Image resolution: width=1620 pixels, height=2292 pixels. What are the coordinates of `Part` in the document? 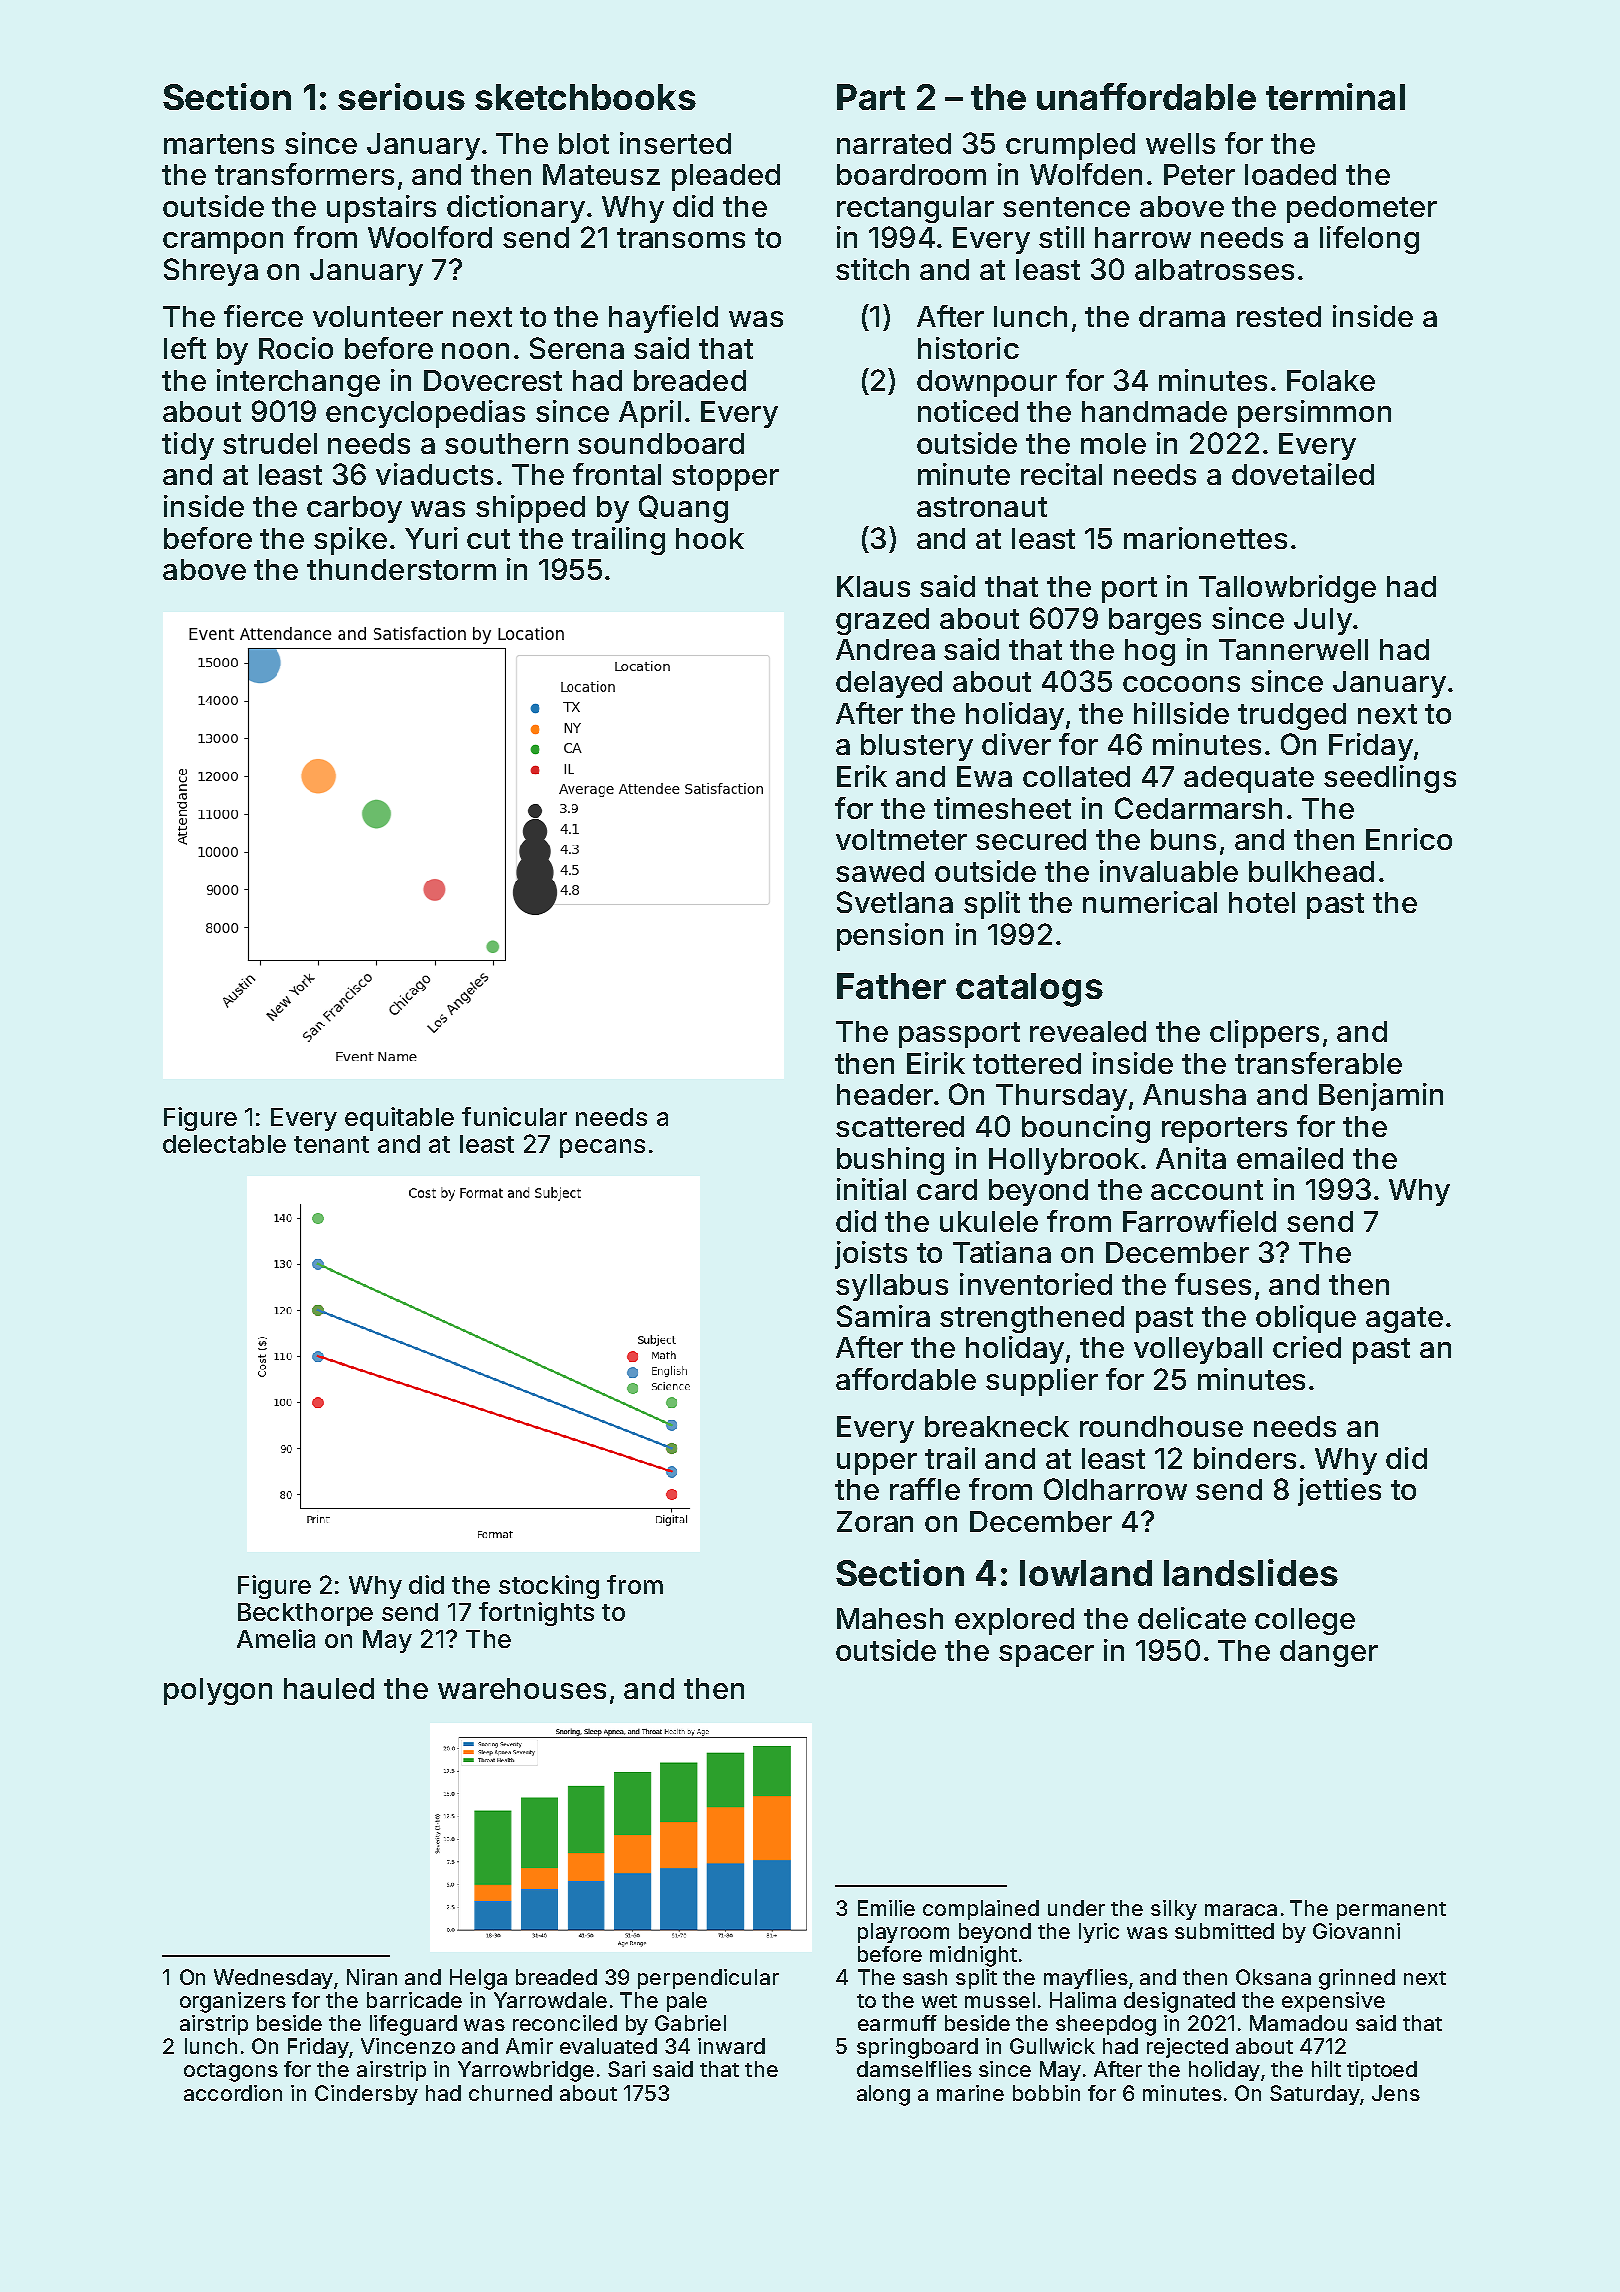 It's located at (871, 97).
